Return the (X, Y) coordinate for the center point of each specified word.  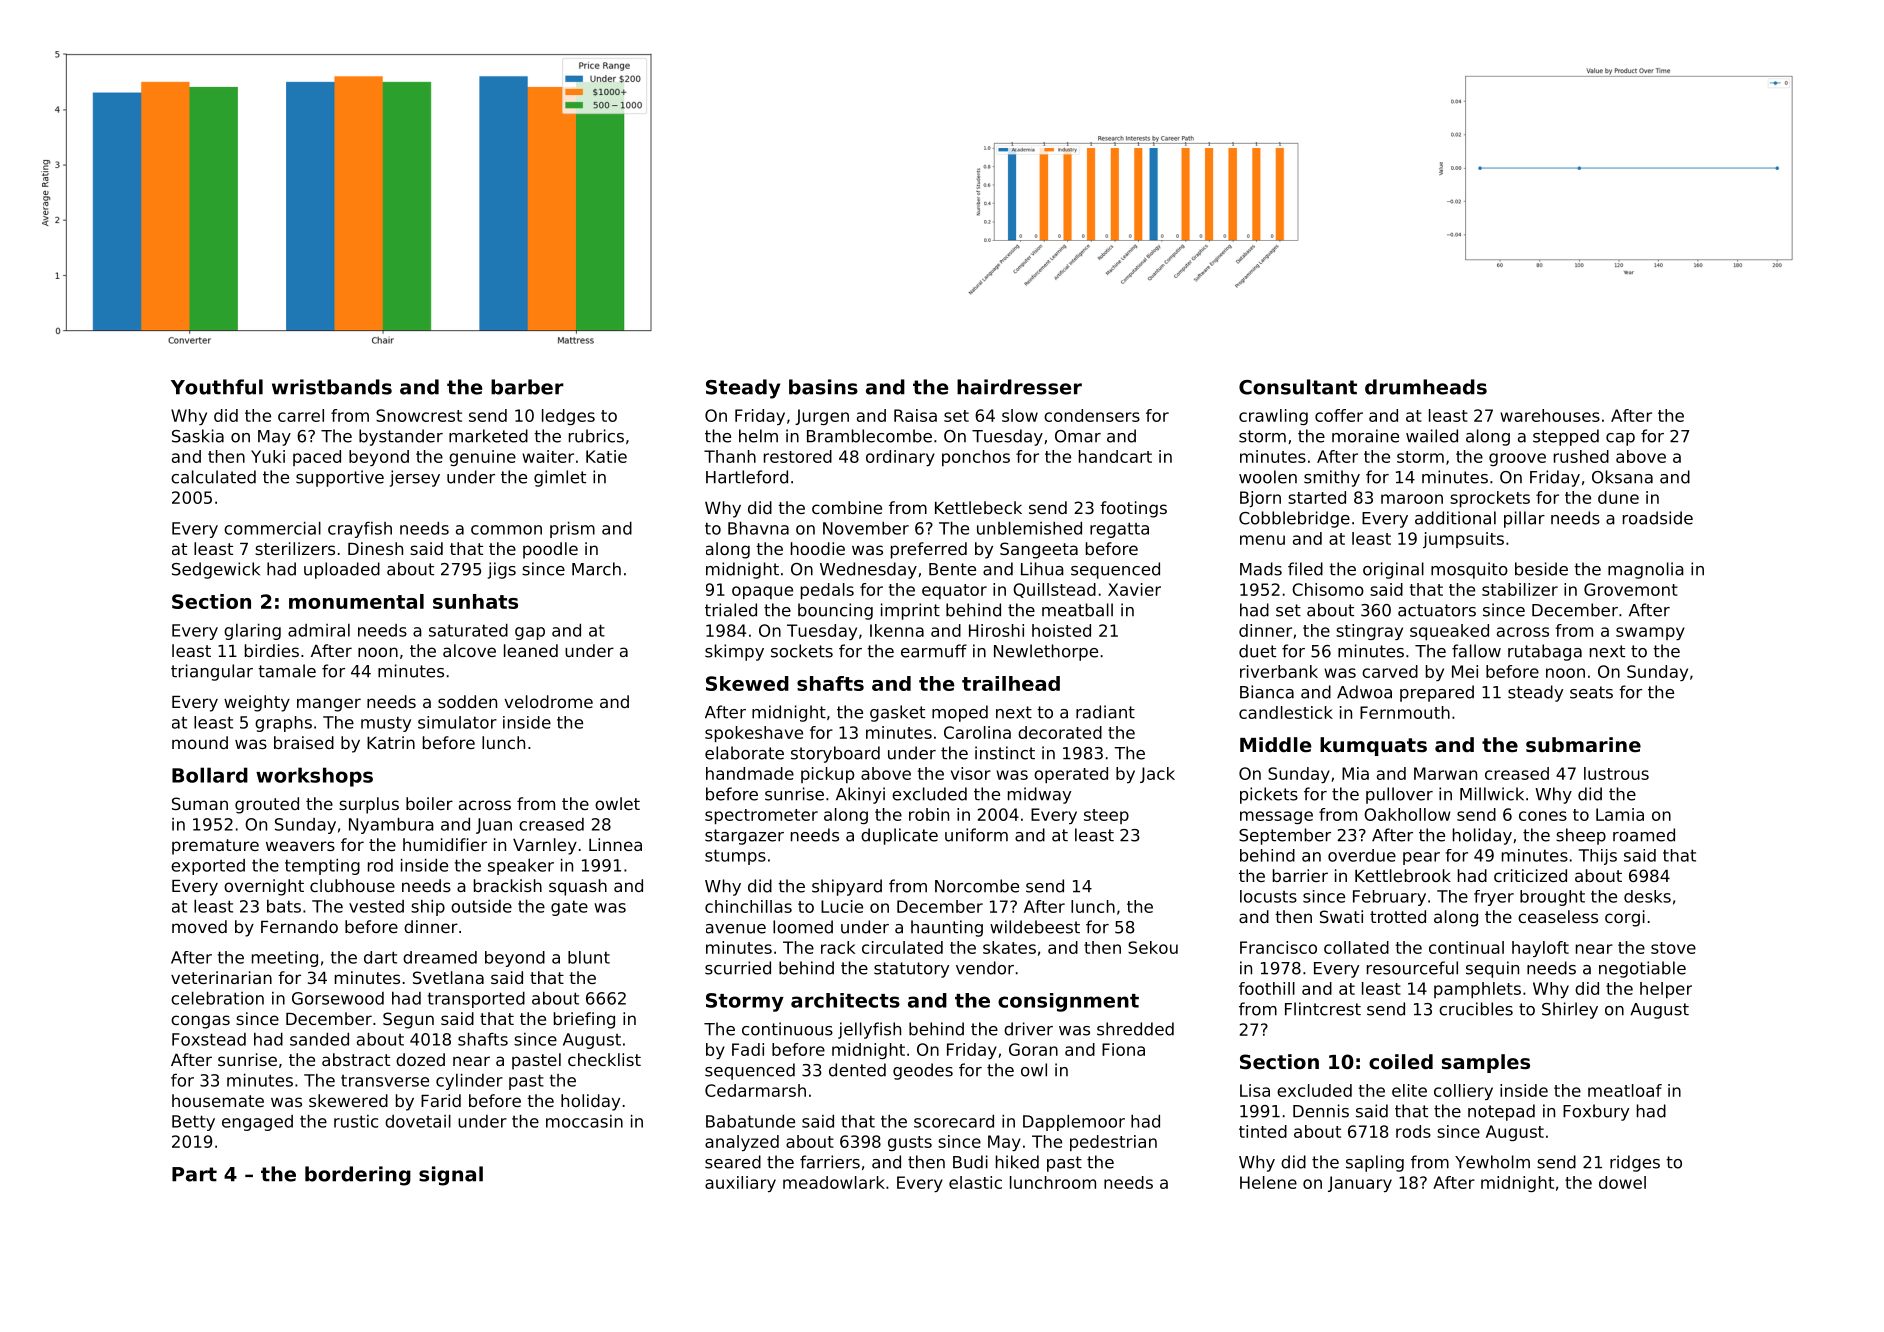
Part (194, 1174)
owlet (617, 803)
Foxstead (209, 1039)
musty (386, 724)
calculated (213, 477)
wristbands (332, 387)
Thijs (1598, 857)
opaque (762, 592)
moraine (1365, 436)
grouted (267, 805)
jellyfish (869, 1030)
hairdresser (1019, 387)
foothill (1267, 988)
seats (1591, 692)
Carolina (977, 732)
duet (1257, 651)
